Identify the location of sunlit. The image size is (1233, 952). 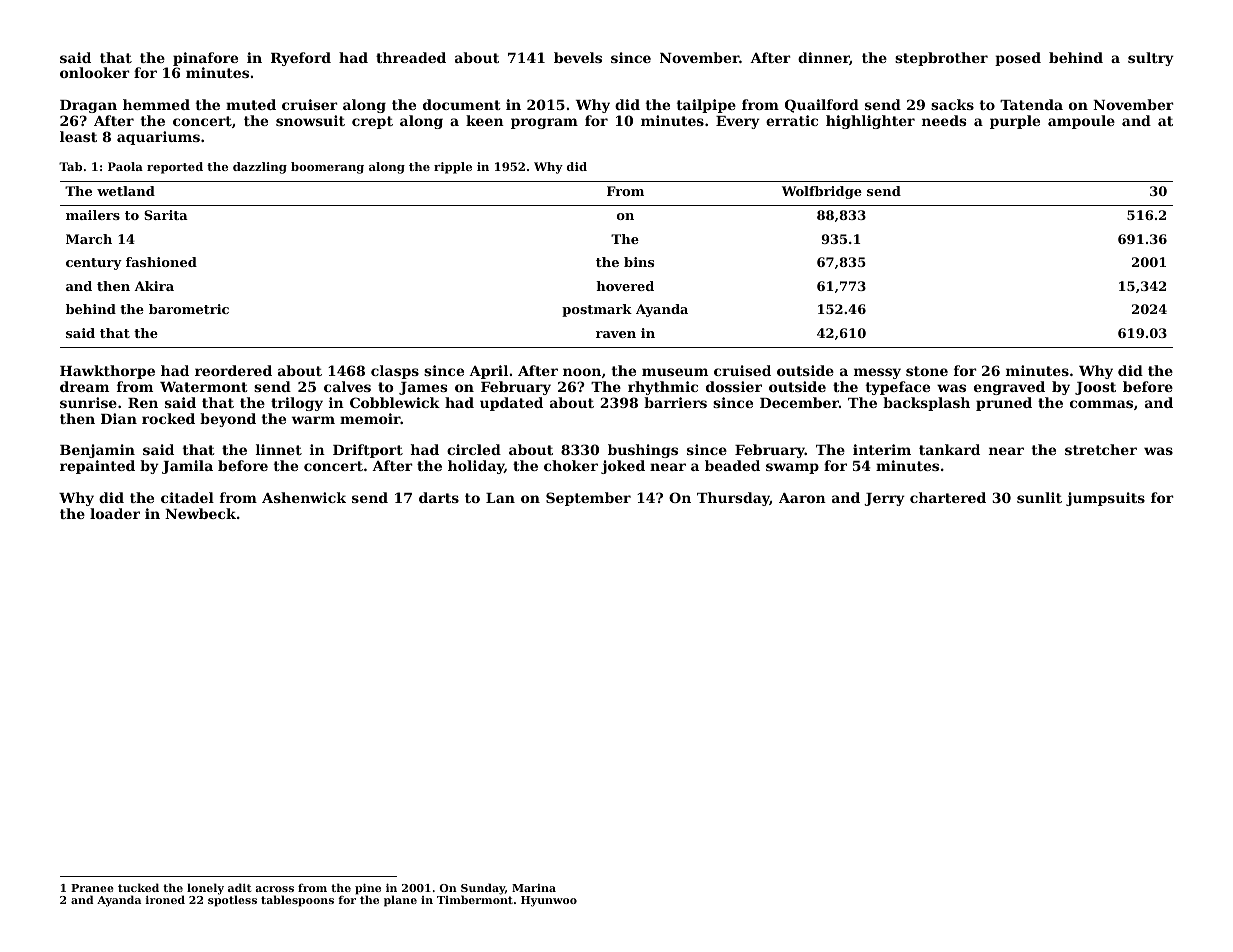
(1039, 497).
